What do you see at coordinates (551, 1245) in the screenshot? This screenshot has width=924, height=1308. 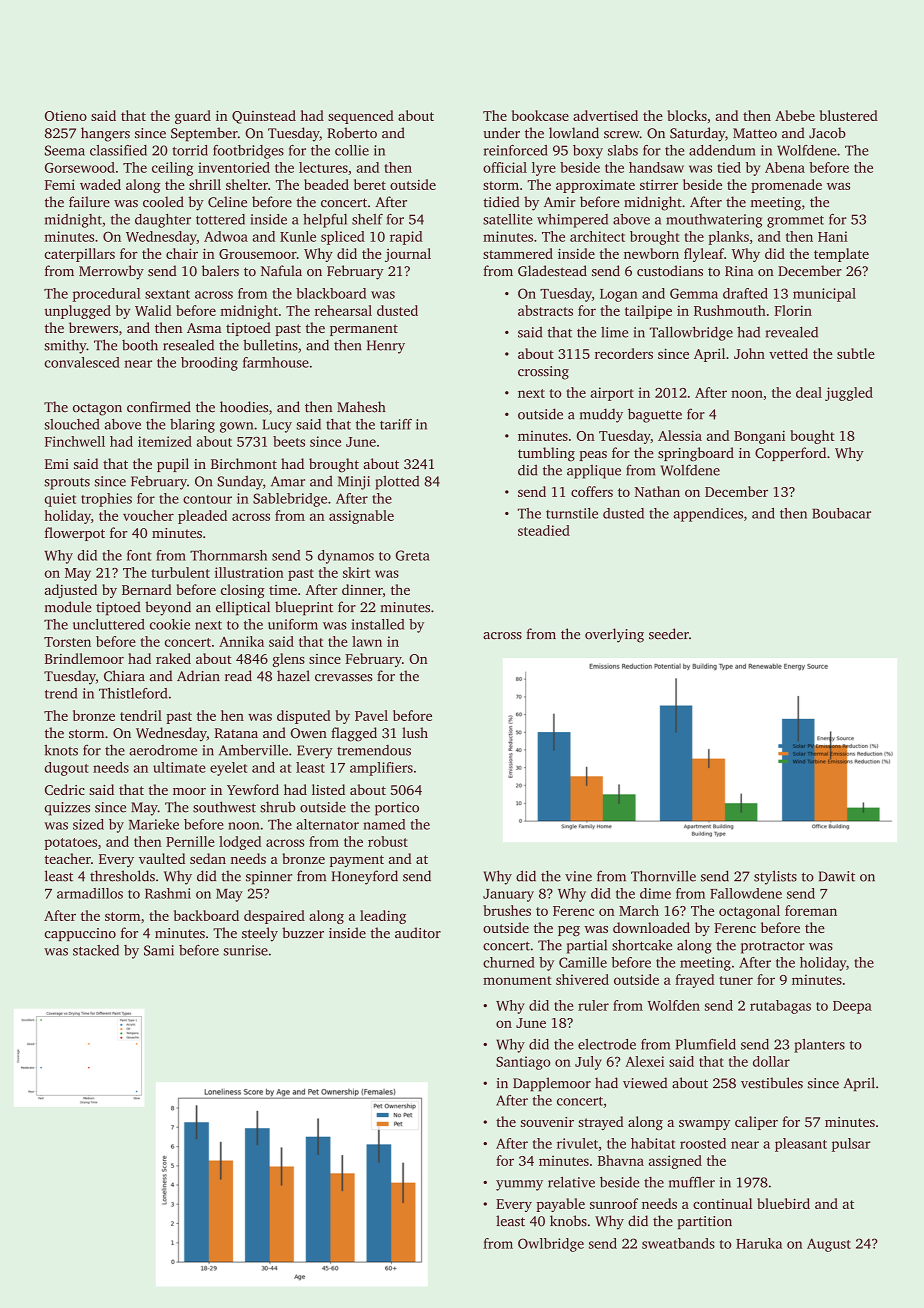 I see `Owlbridge` at bounding box center [551, 1245].
